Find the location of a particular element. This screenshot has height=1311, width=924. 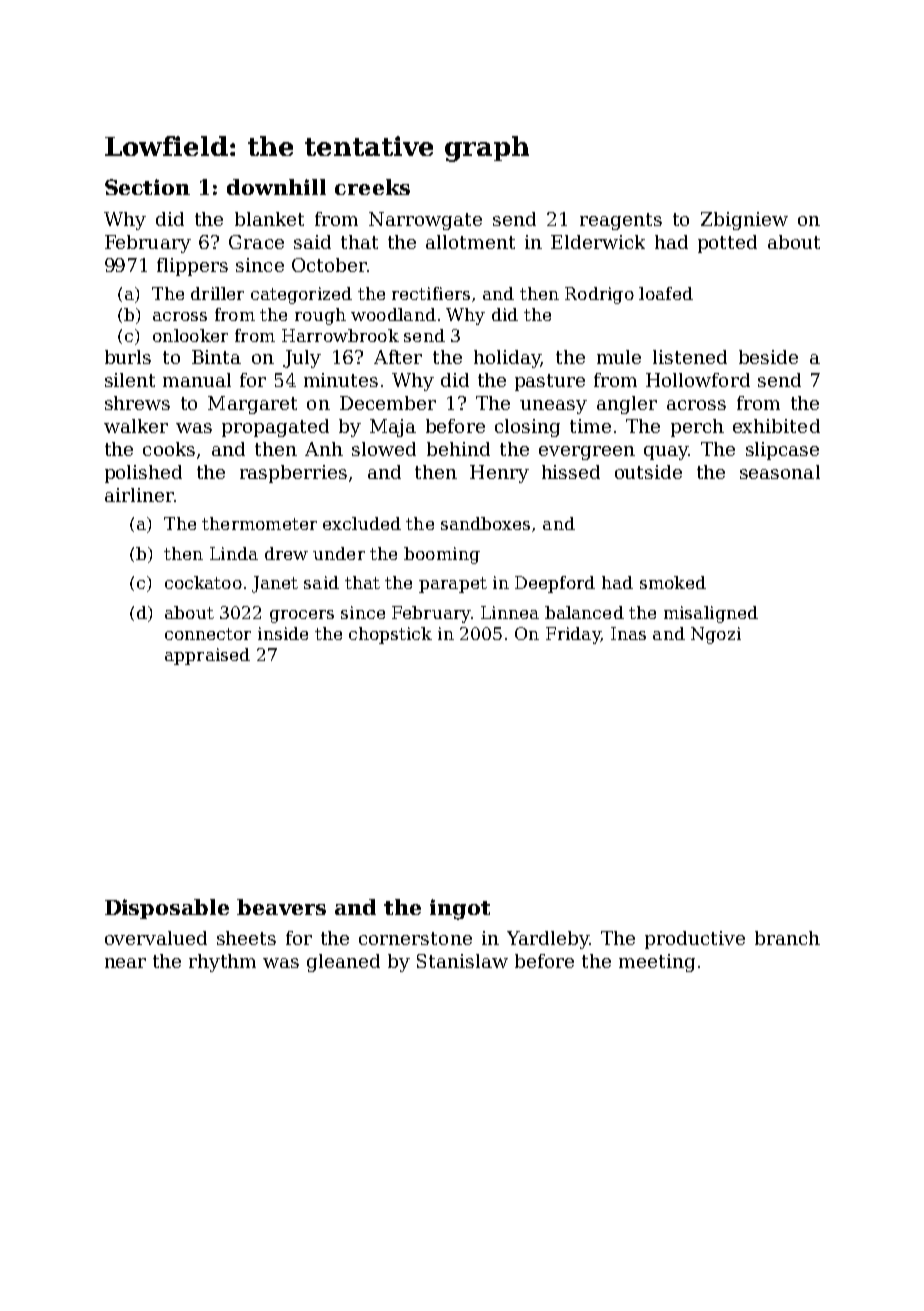

appraised is located at coordinates (207, 656).
